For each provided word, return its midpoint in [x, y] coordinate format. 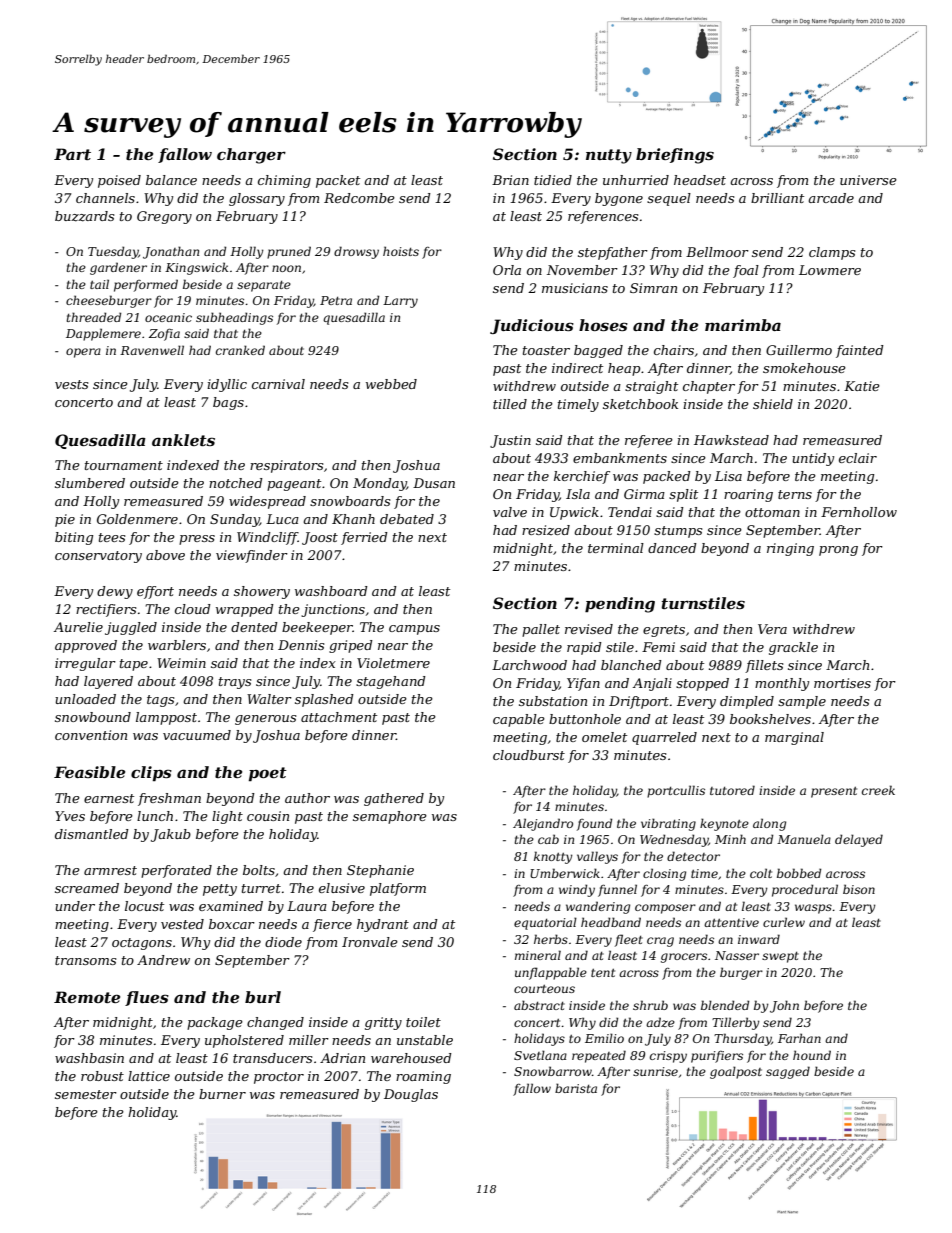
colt [761, 873]
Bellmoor [717, 252]
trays [235, 683]
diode [283, 942]
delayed [859, 840]
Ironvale [370, 942]
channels [105, 198]
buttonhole [585, 719]
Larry [400, 302]
